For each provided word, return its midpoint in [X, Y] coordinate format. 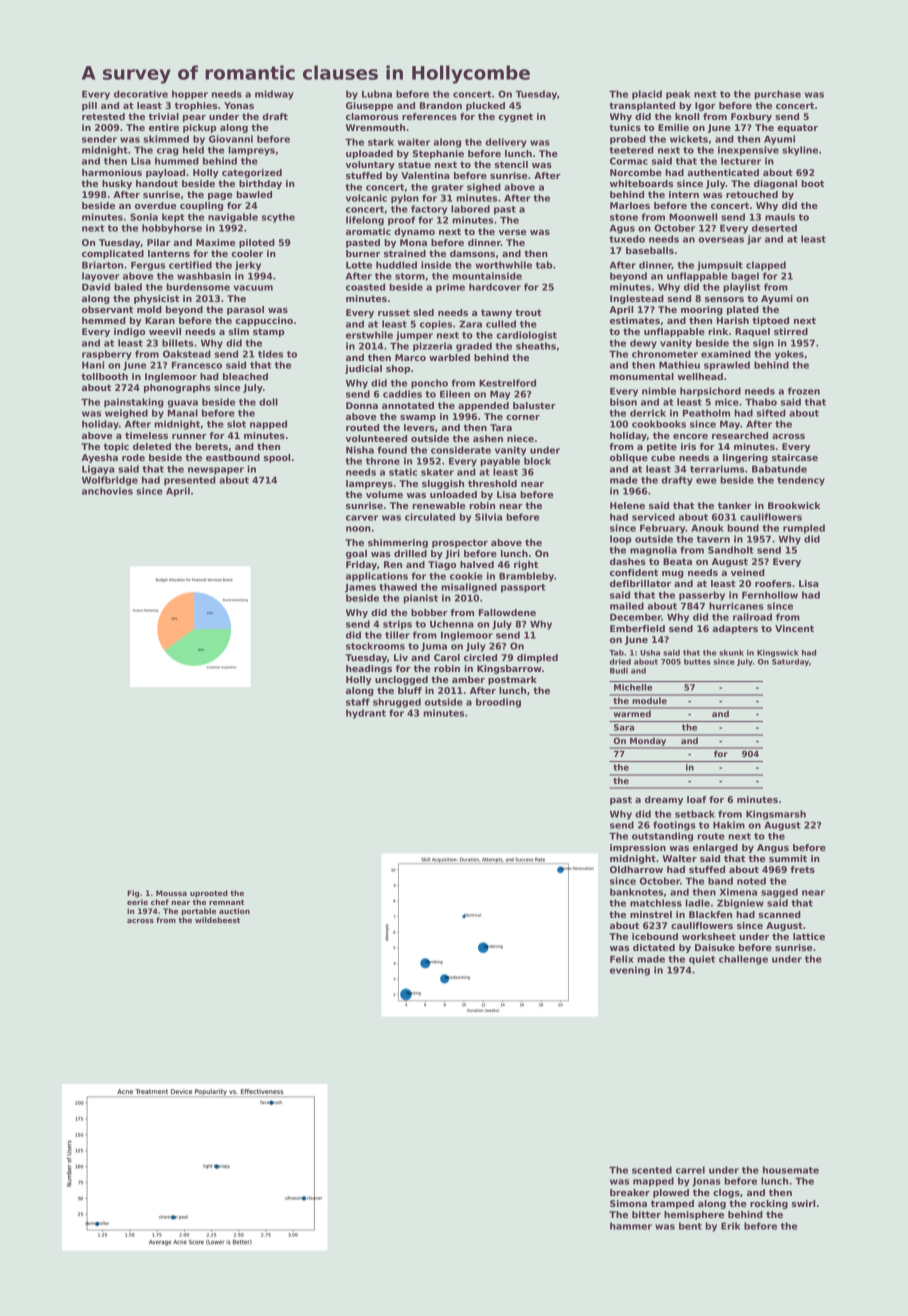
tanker [735, 505]
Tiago [442, 565]
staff [358, 702]
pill [89, 106]
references [429, 116]
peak [678, 95]
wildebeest [217, 920]
